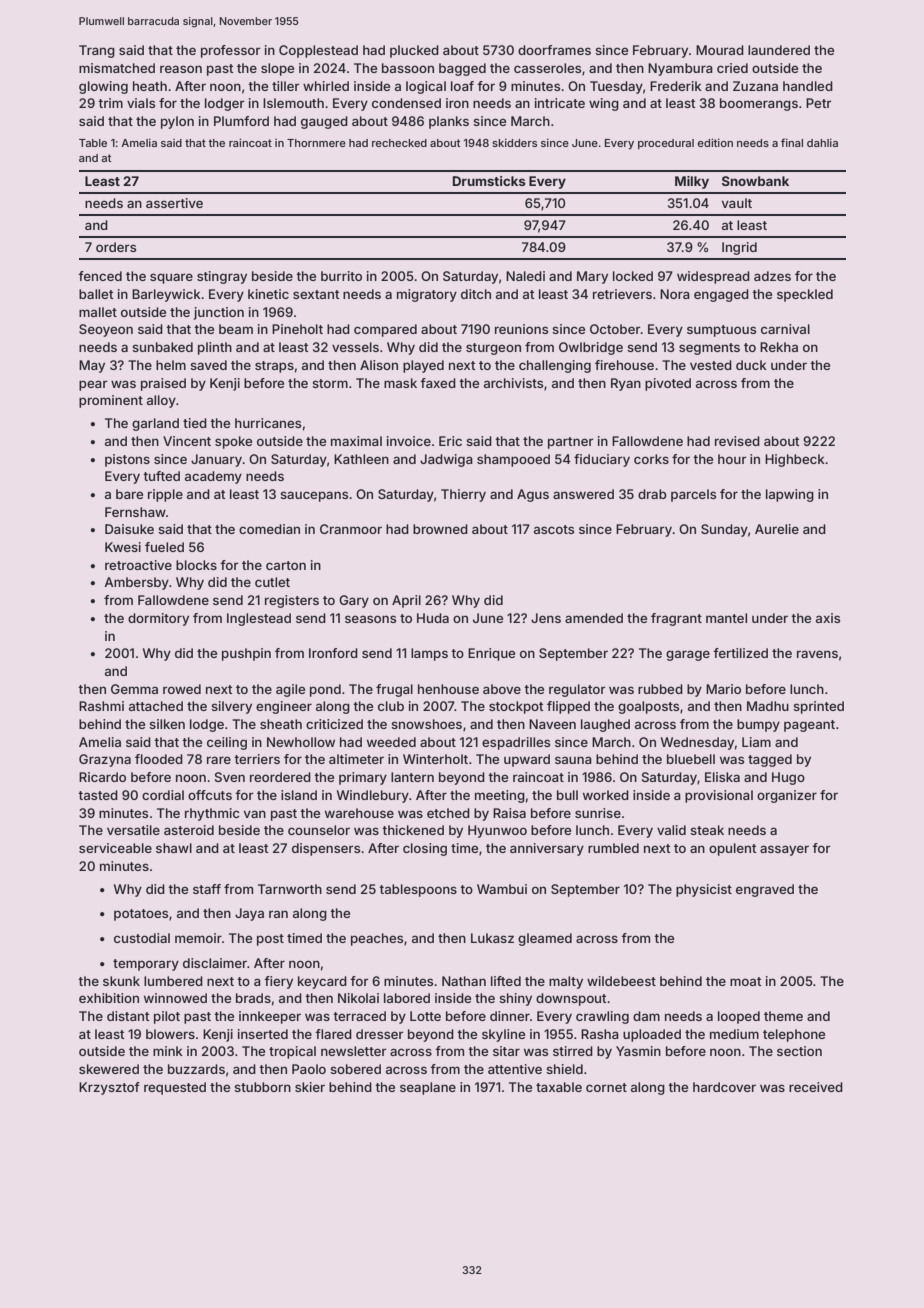 Image resolution: width=924 pixels, height=1308 pixels. Describe the element at coordinates (133, 830) in the screenshot. I see `versatile` at that location.
